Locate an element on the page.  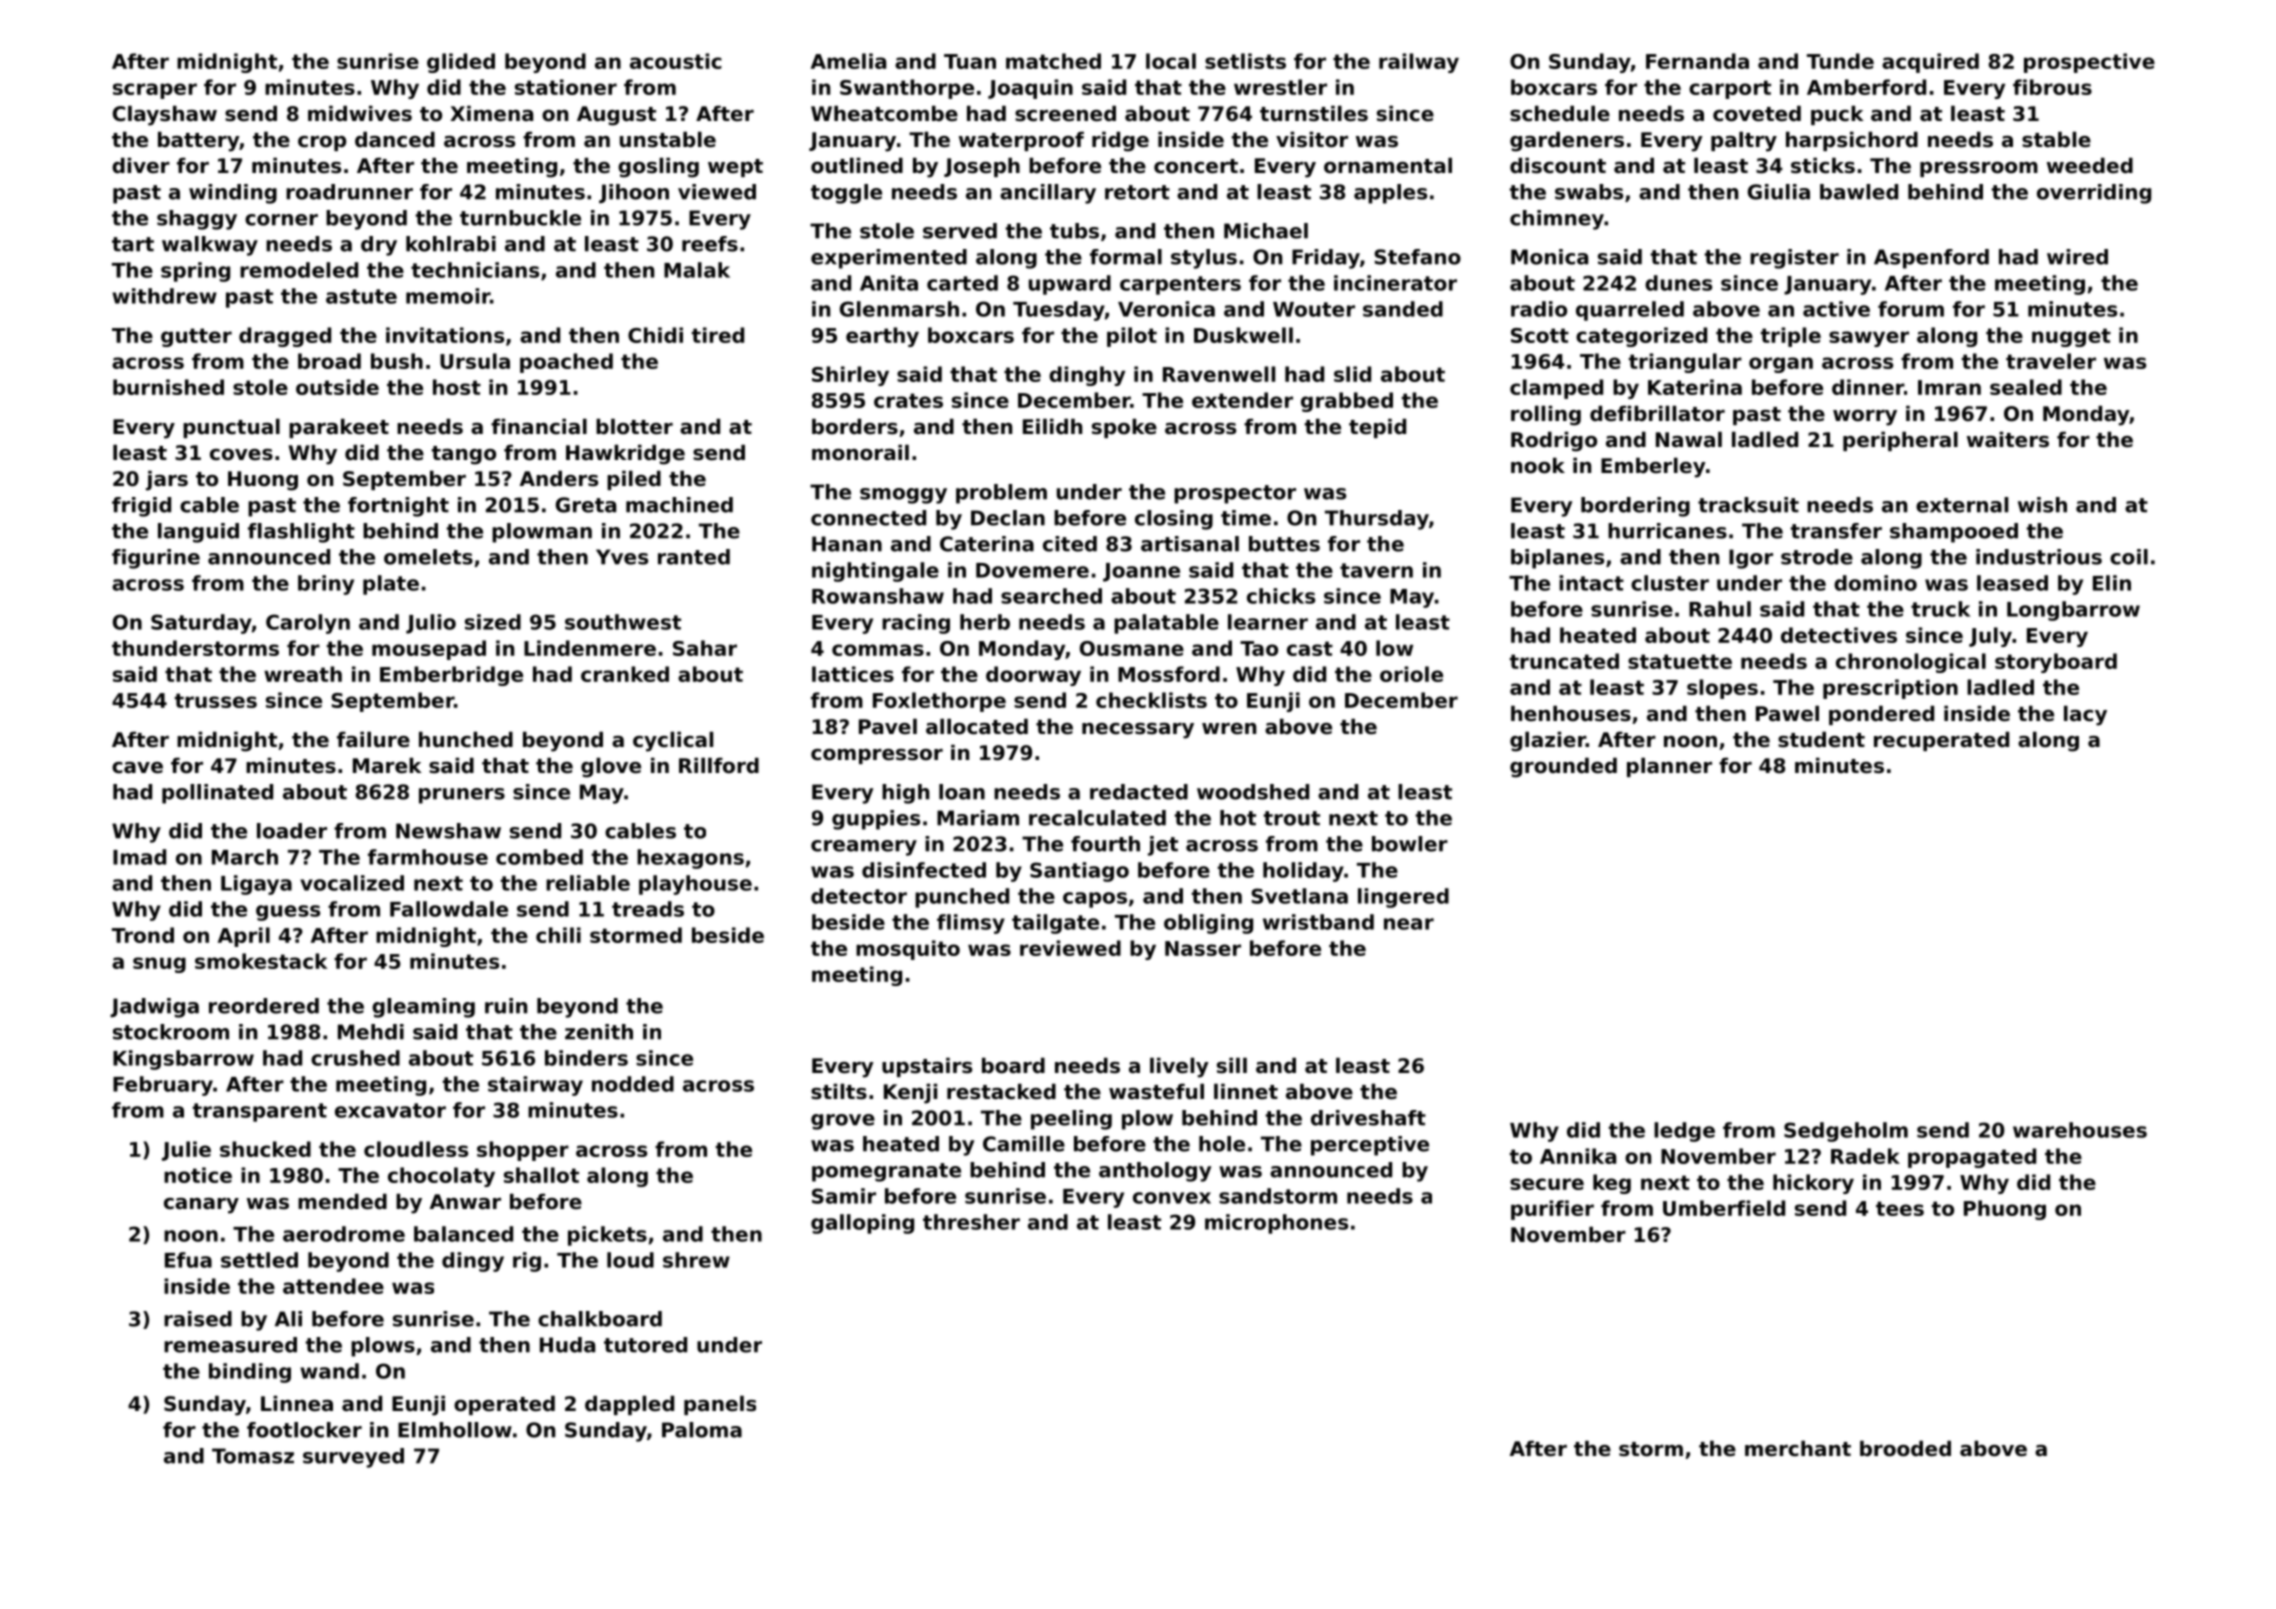
scraper is located at coordinates (155, 91).
